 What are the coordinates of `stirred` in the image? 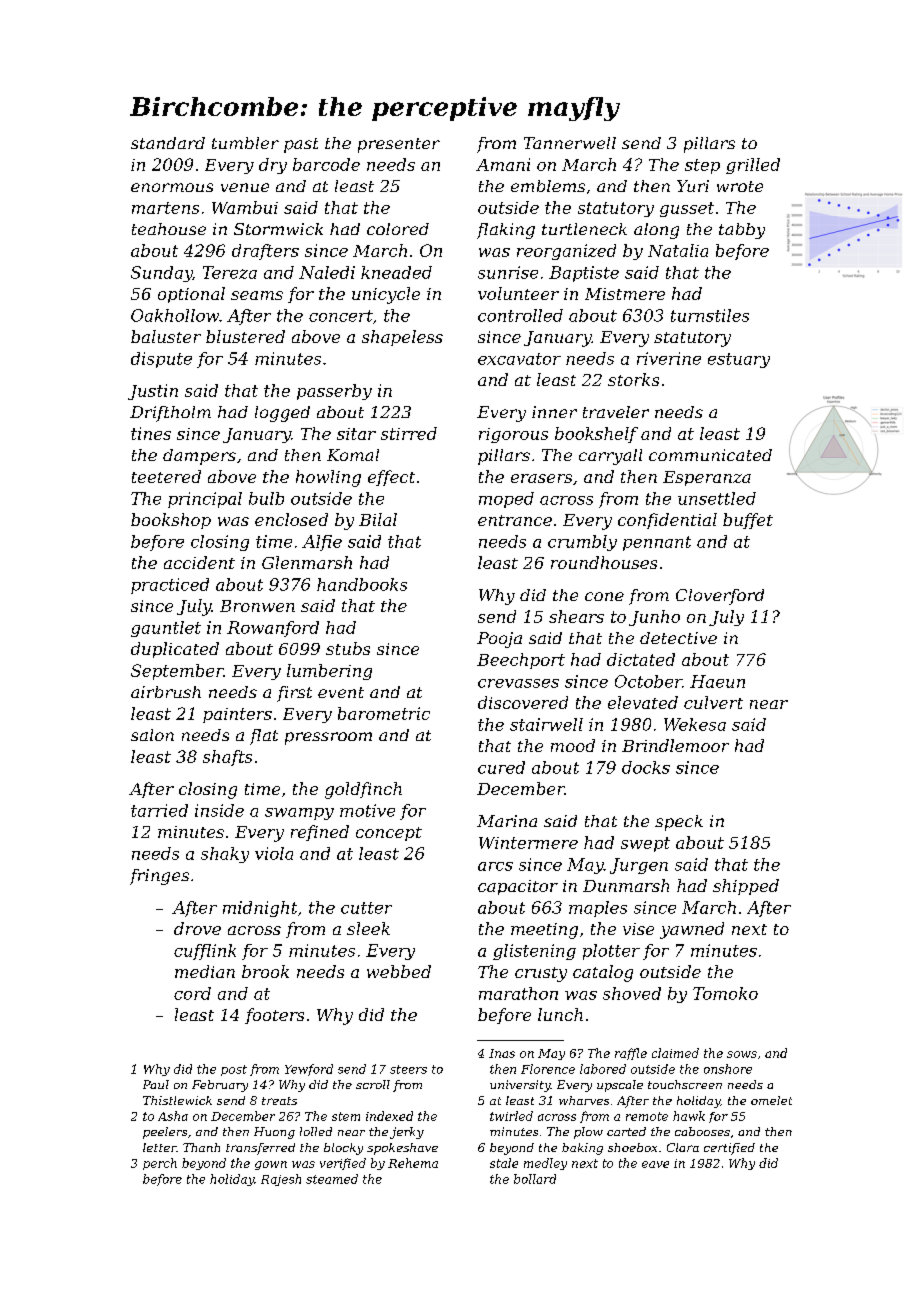 It's located at (409, 433).
